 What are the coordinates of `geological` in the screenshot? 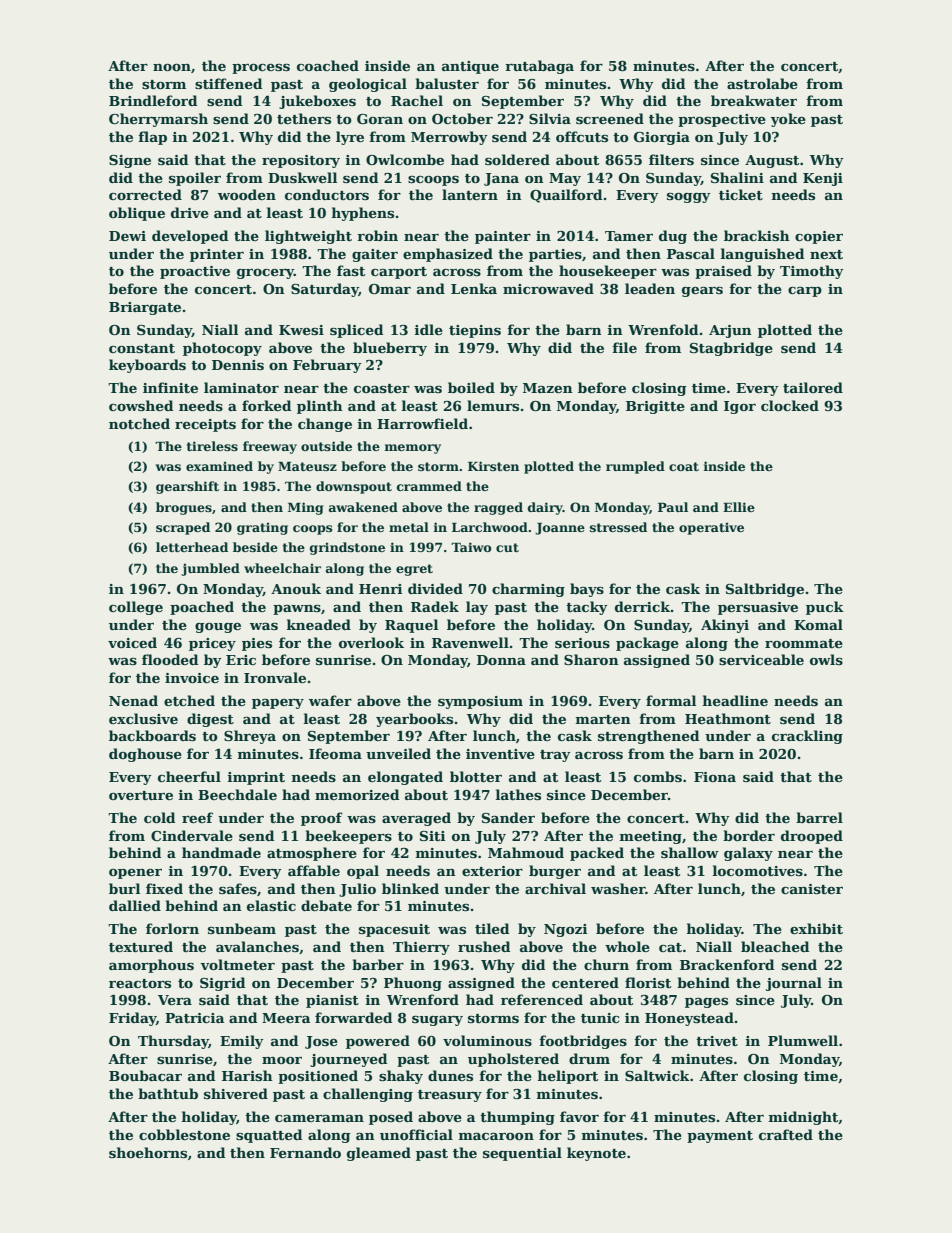 It's located at (368, 85).
